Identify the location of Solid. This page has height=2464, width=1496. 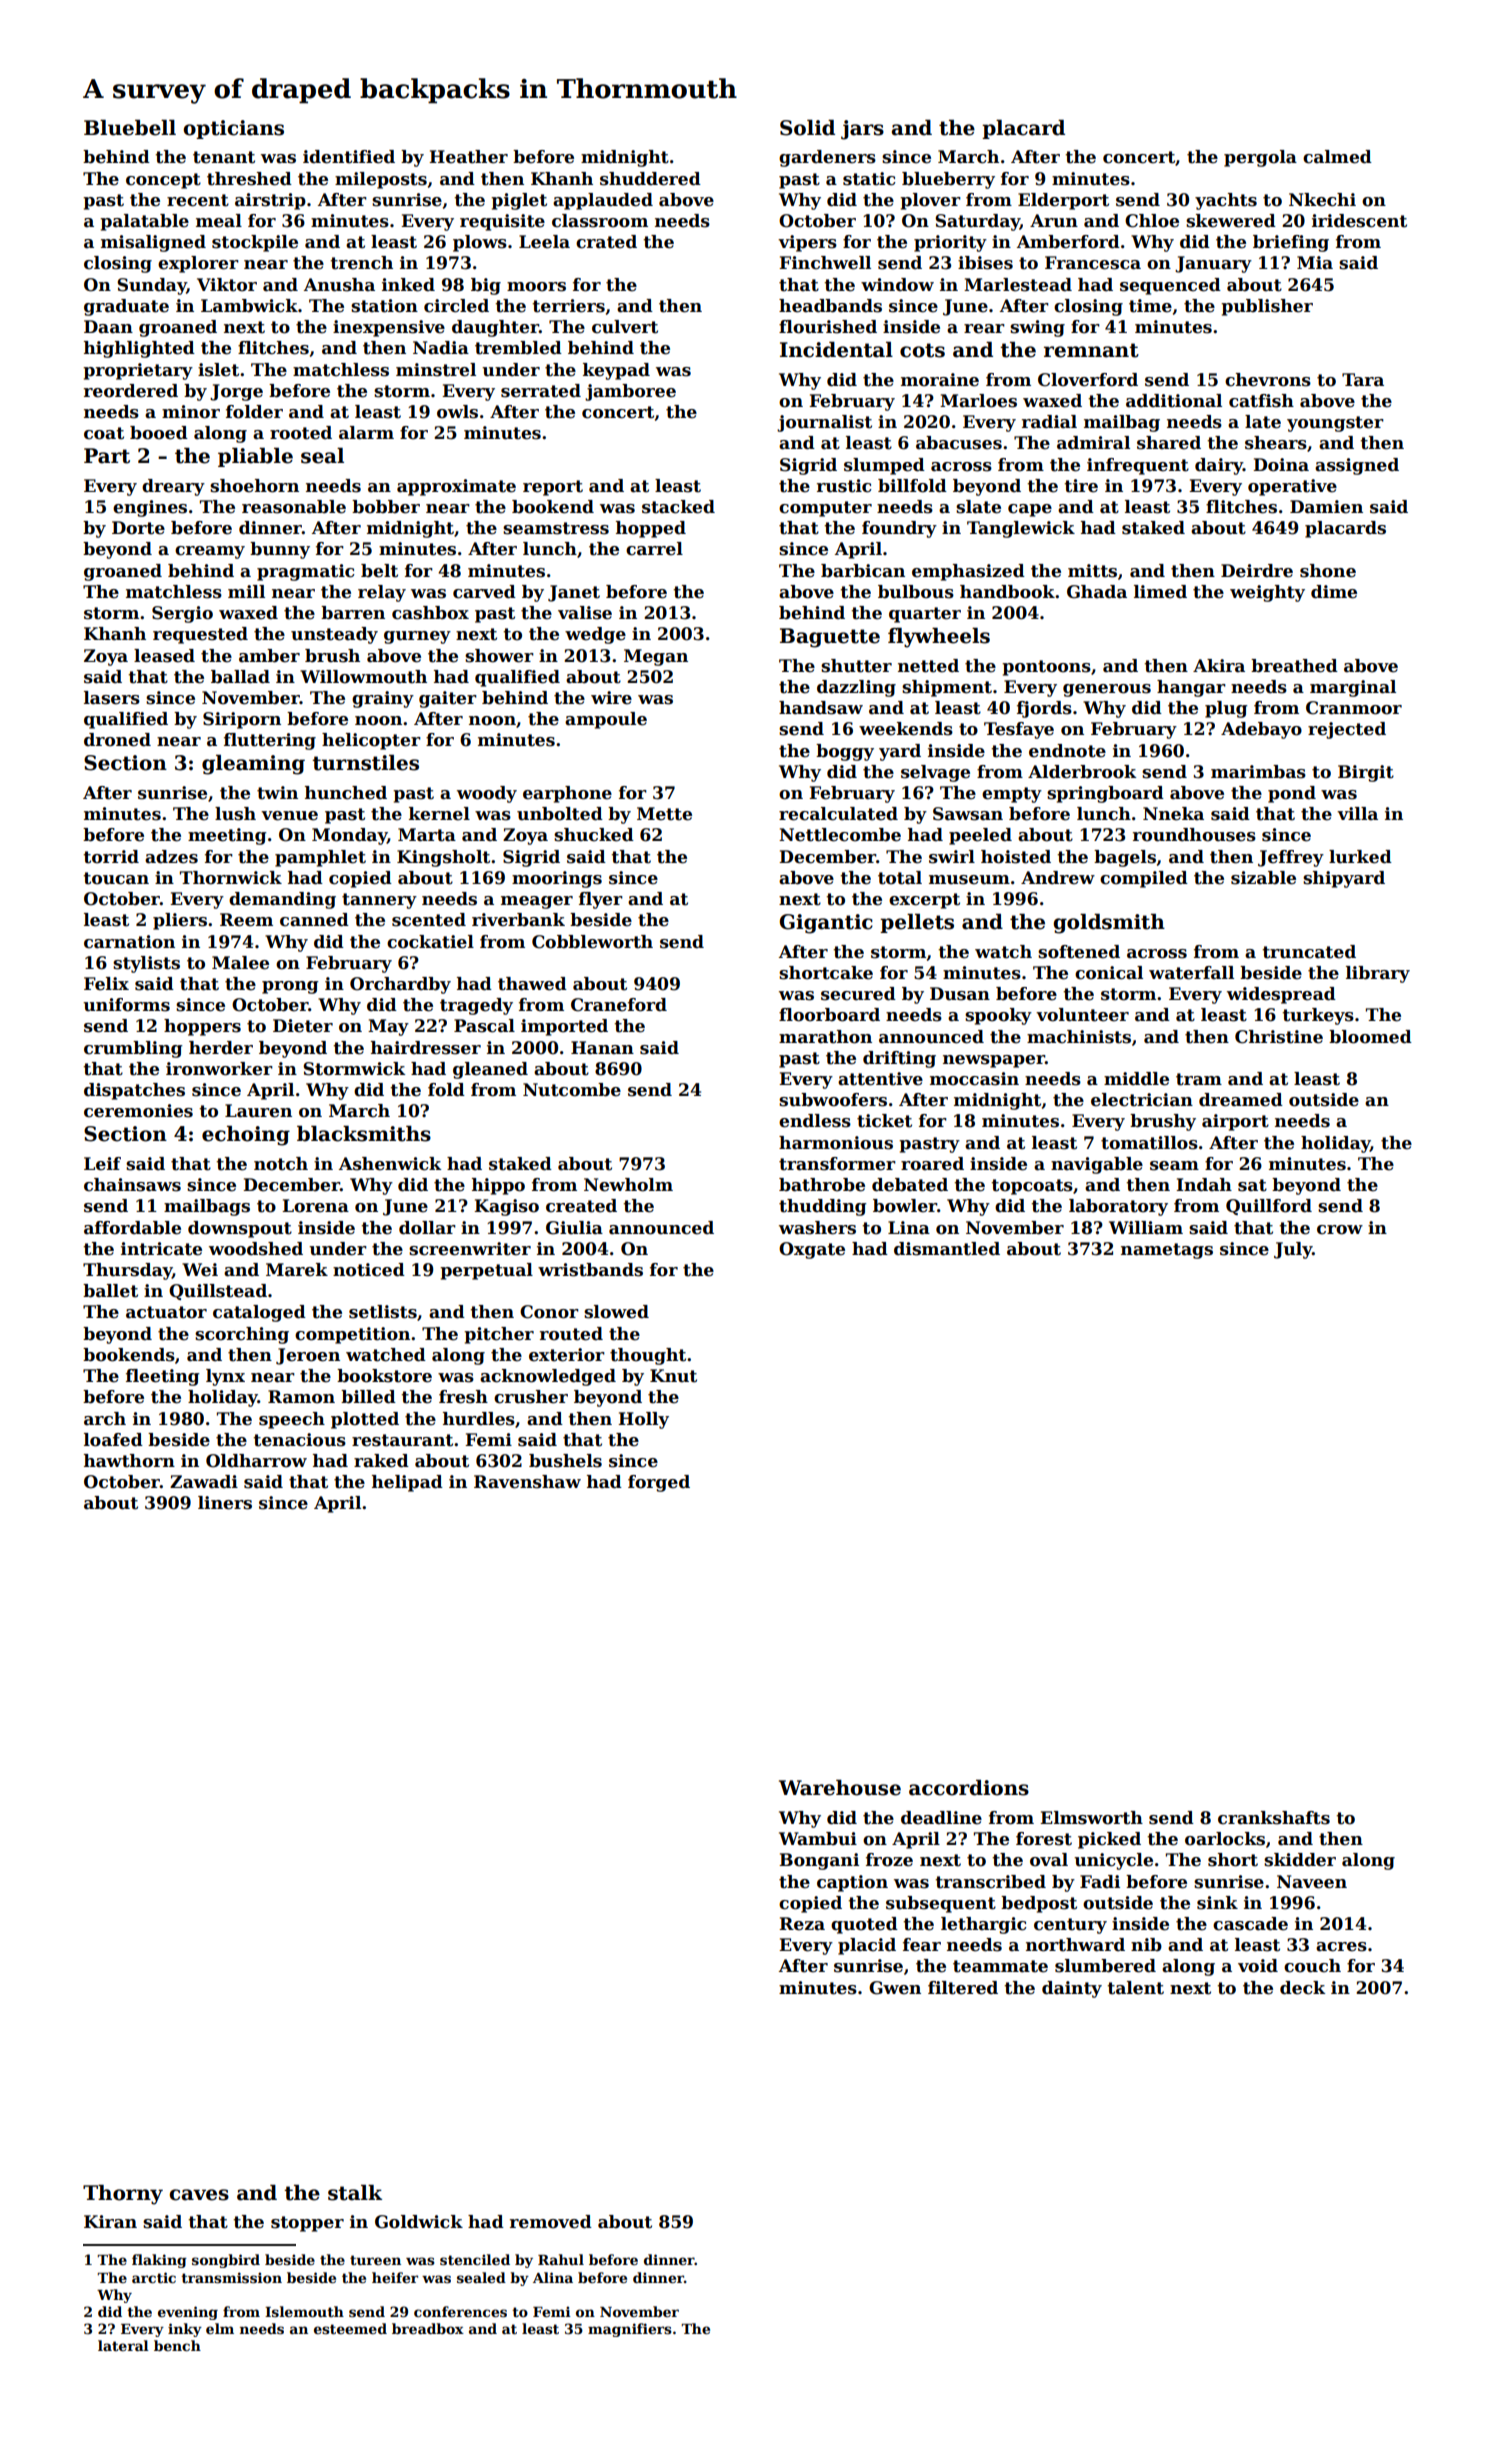
(807, 128).
